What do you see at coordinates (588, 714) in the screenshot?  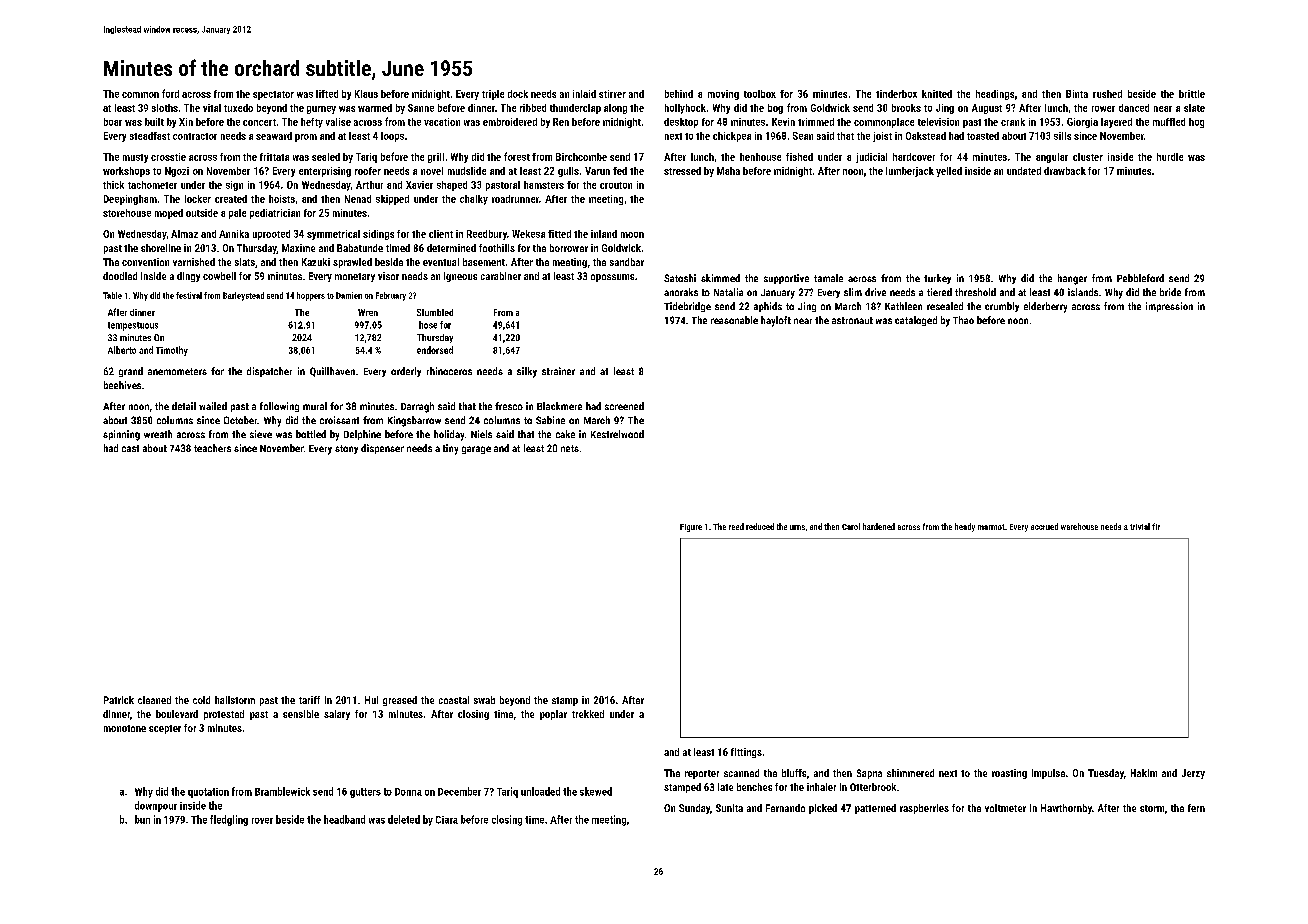 I see `trekked` at bounding box center [588, 714].
